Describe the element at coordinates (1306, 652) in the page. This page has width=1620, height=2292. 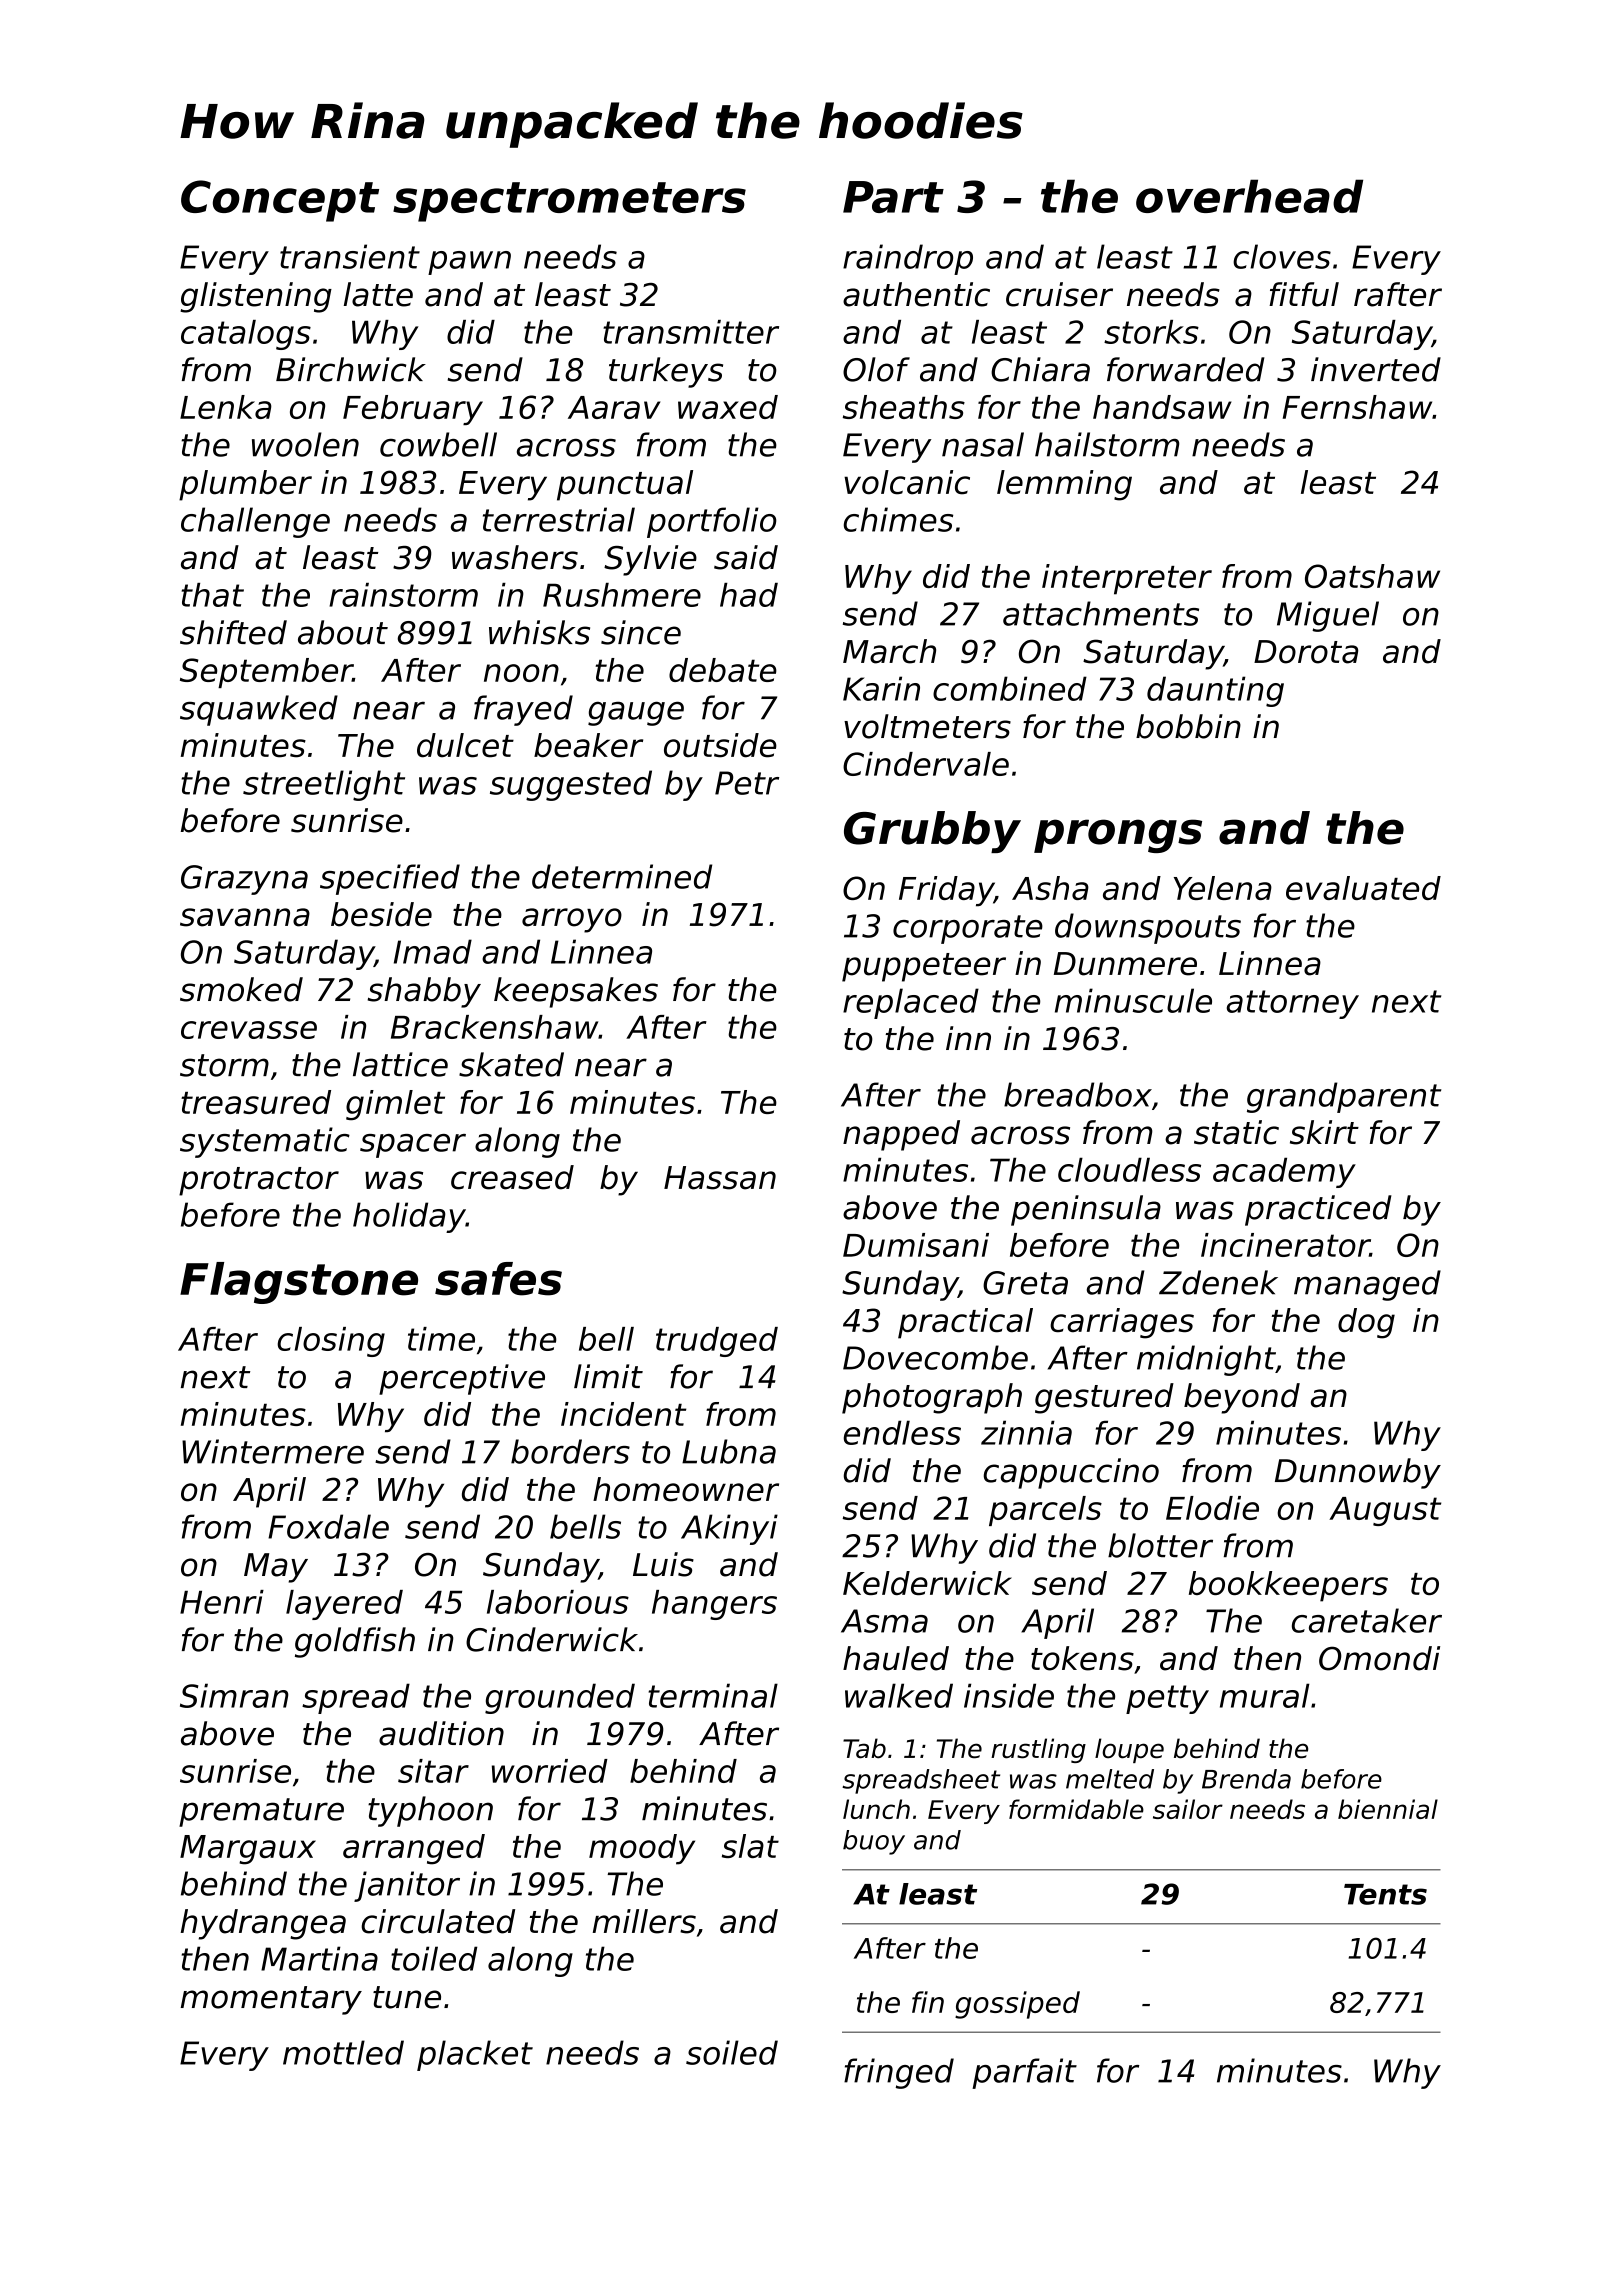
I see `Dorota` at that location.
